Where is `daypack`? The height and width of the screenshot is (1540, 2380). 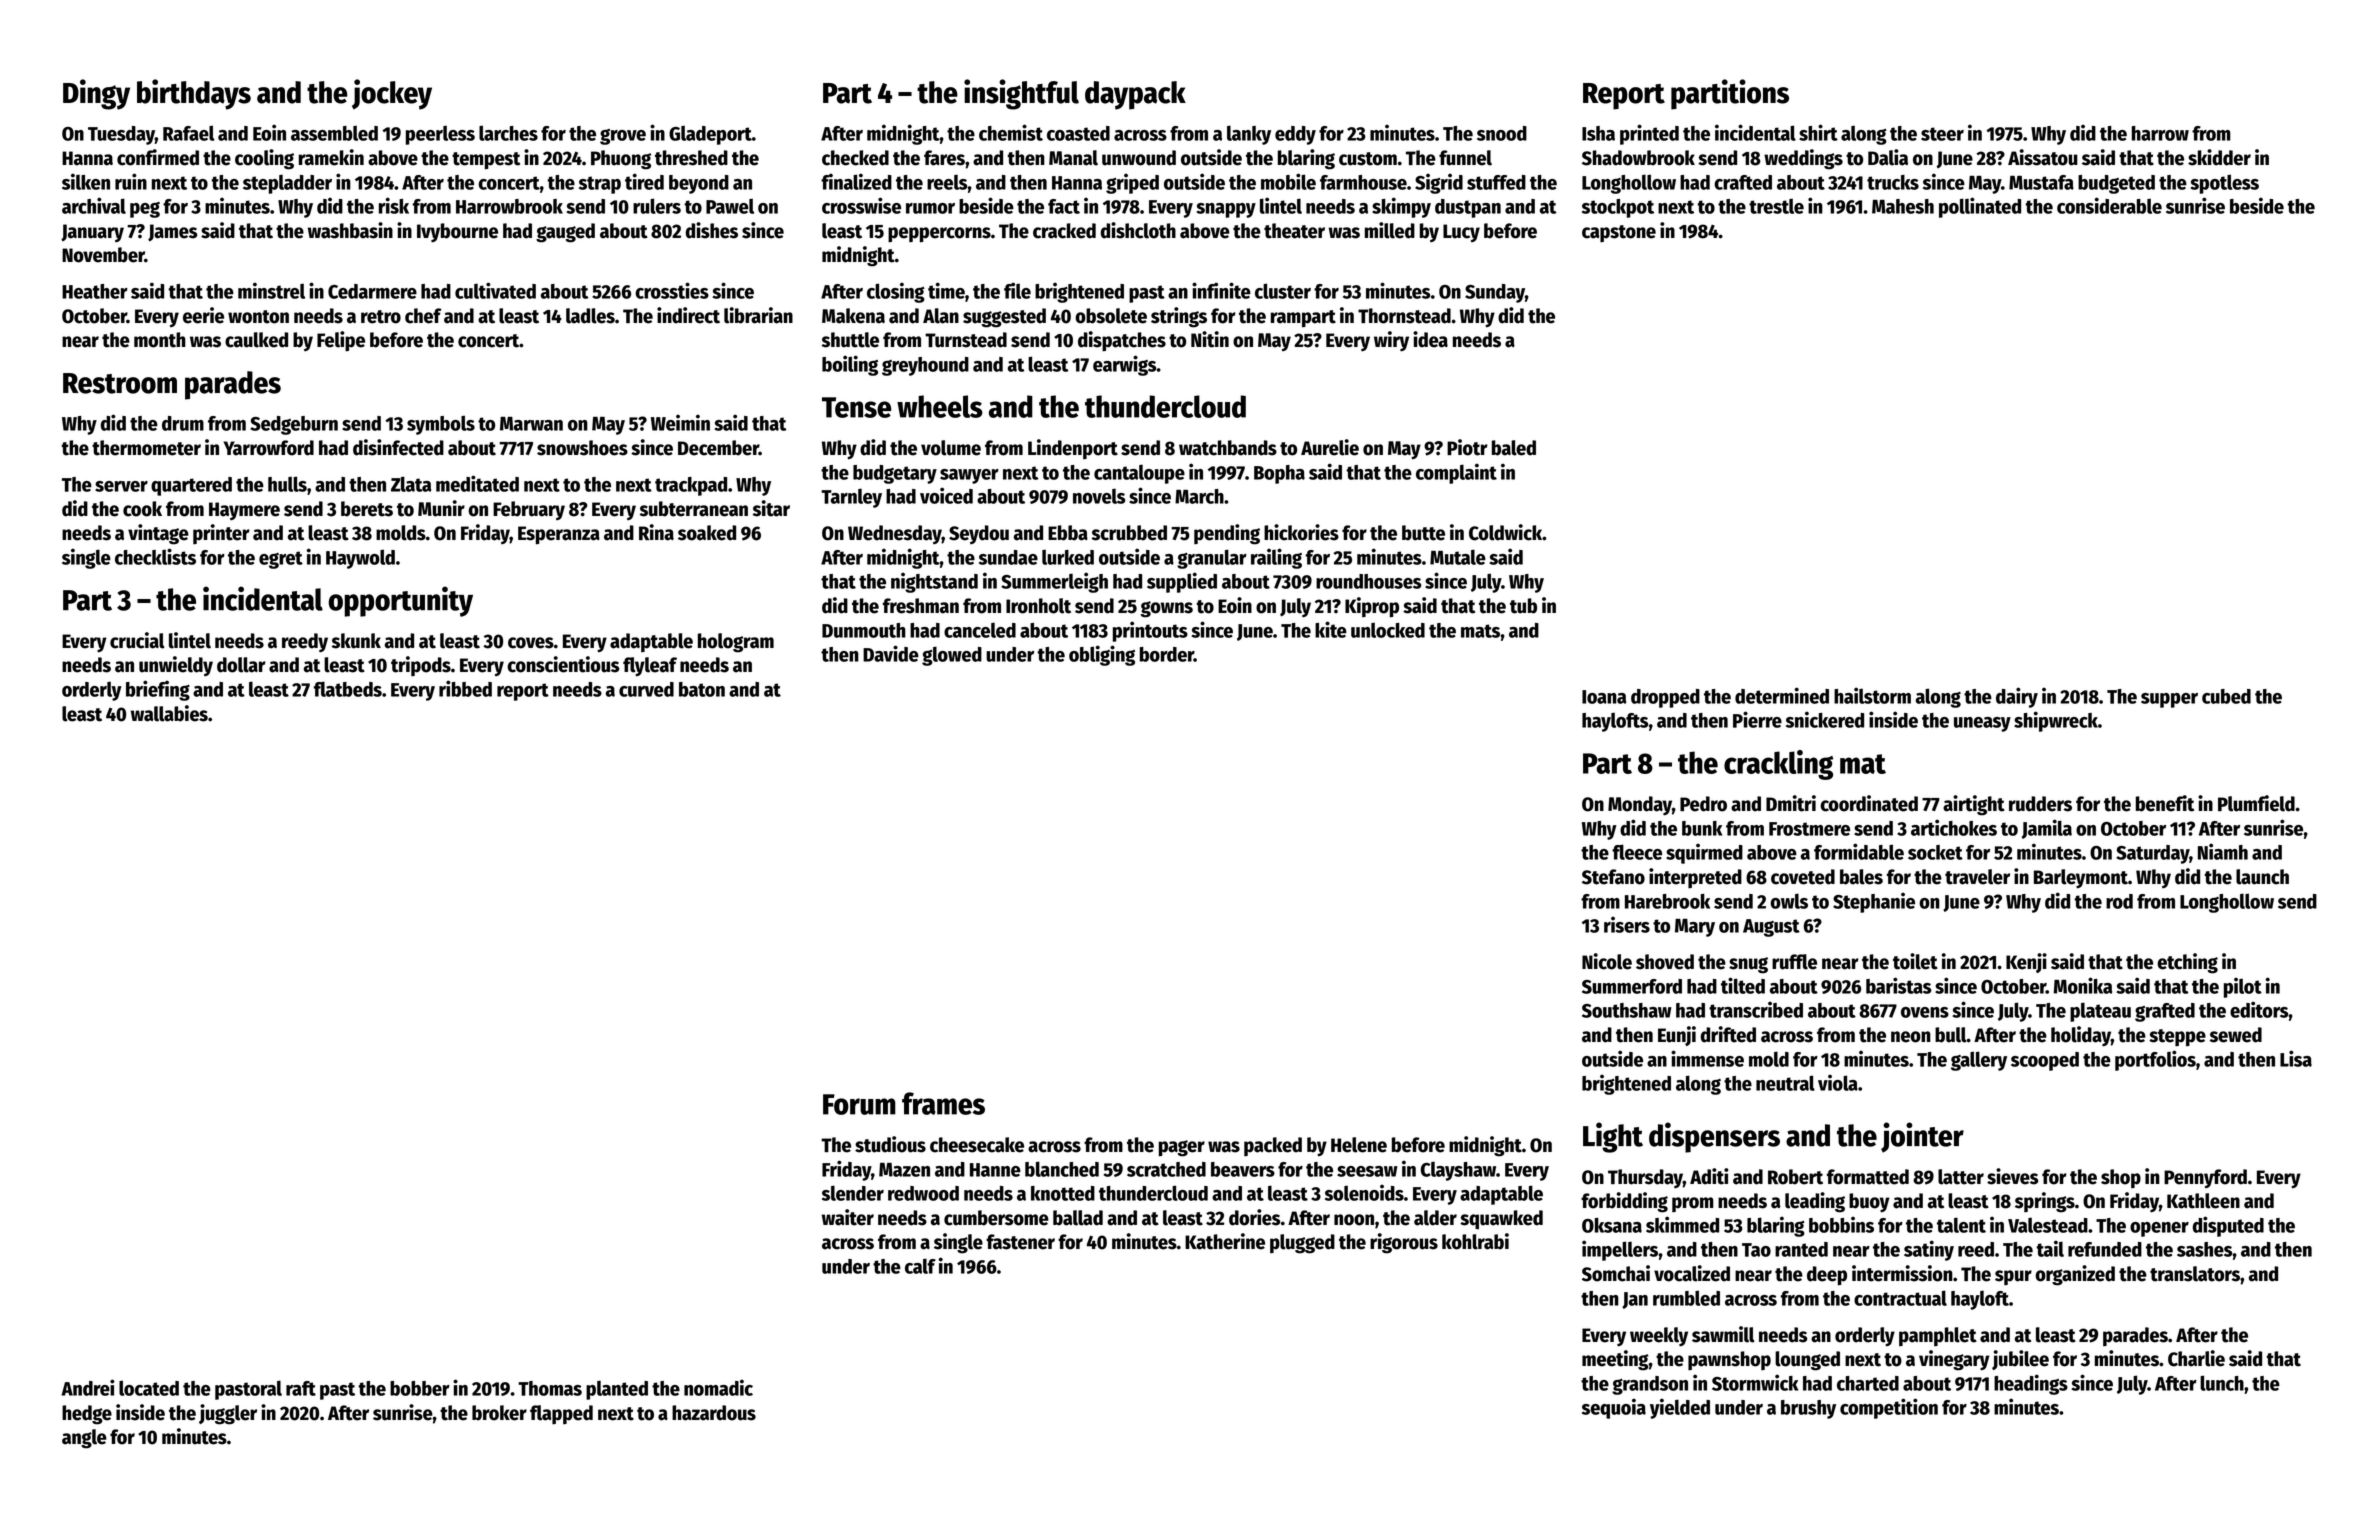
daypack is located at coordinates (1135, 95).
